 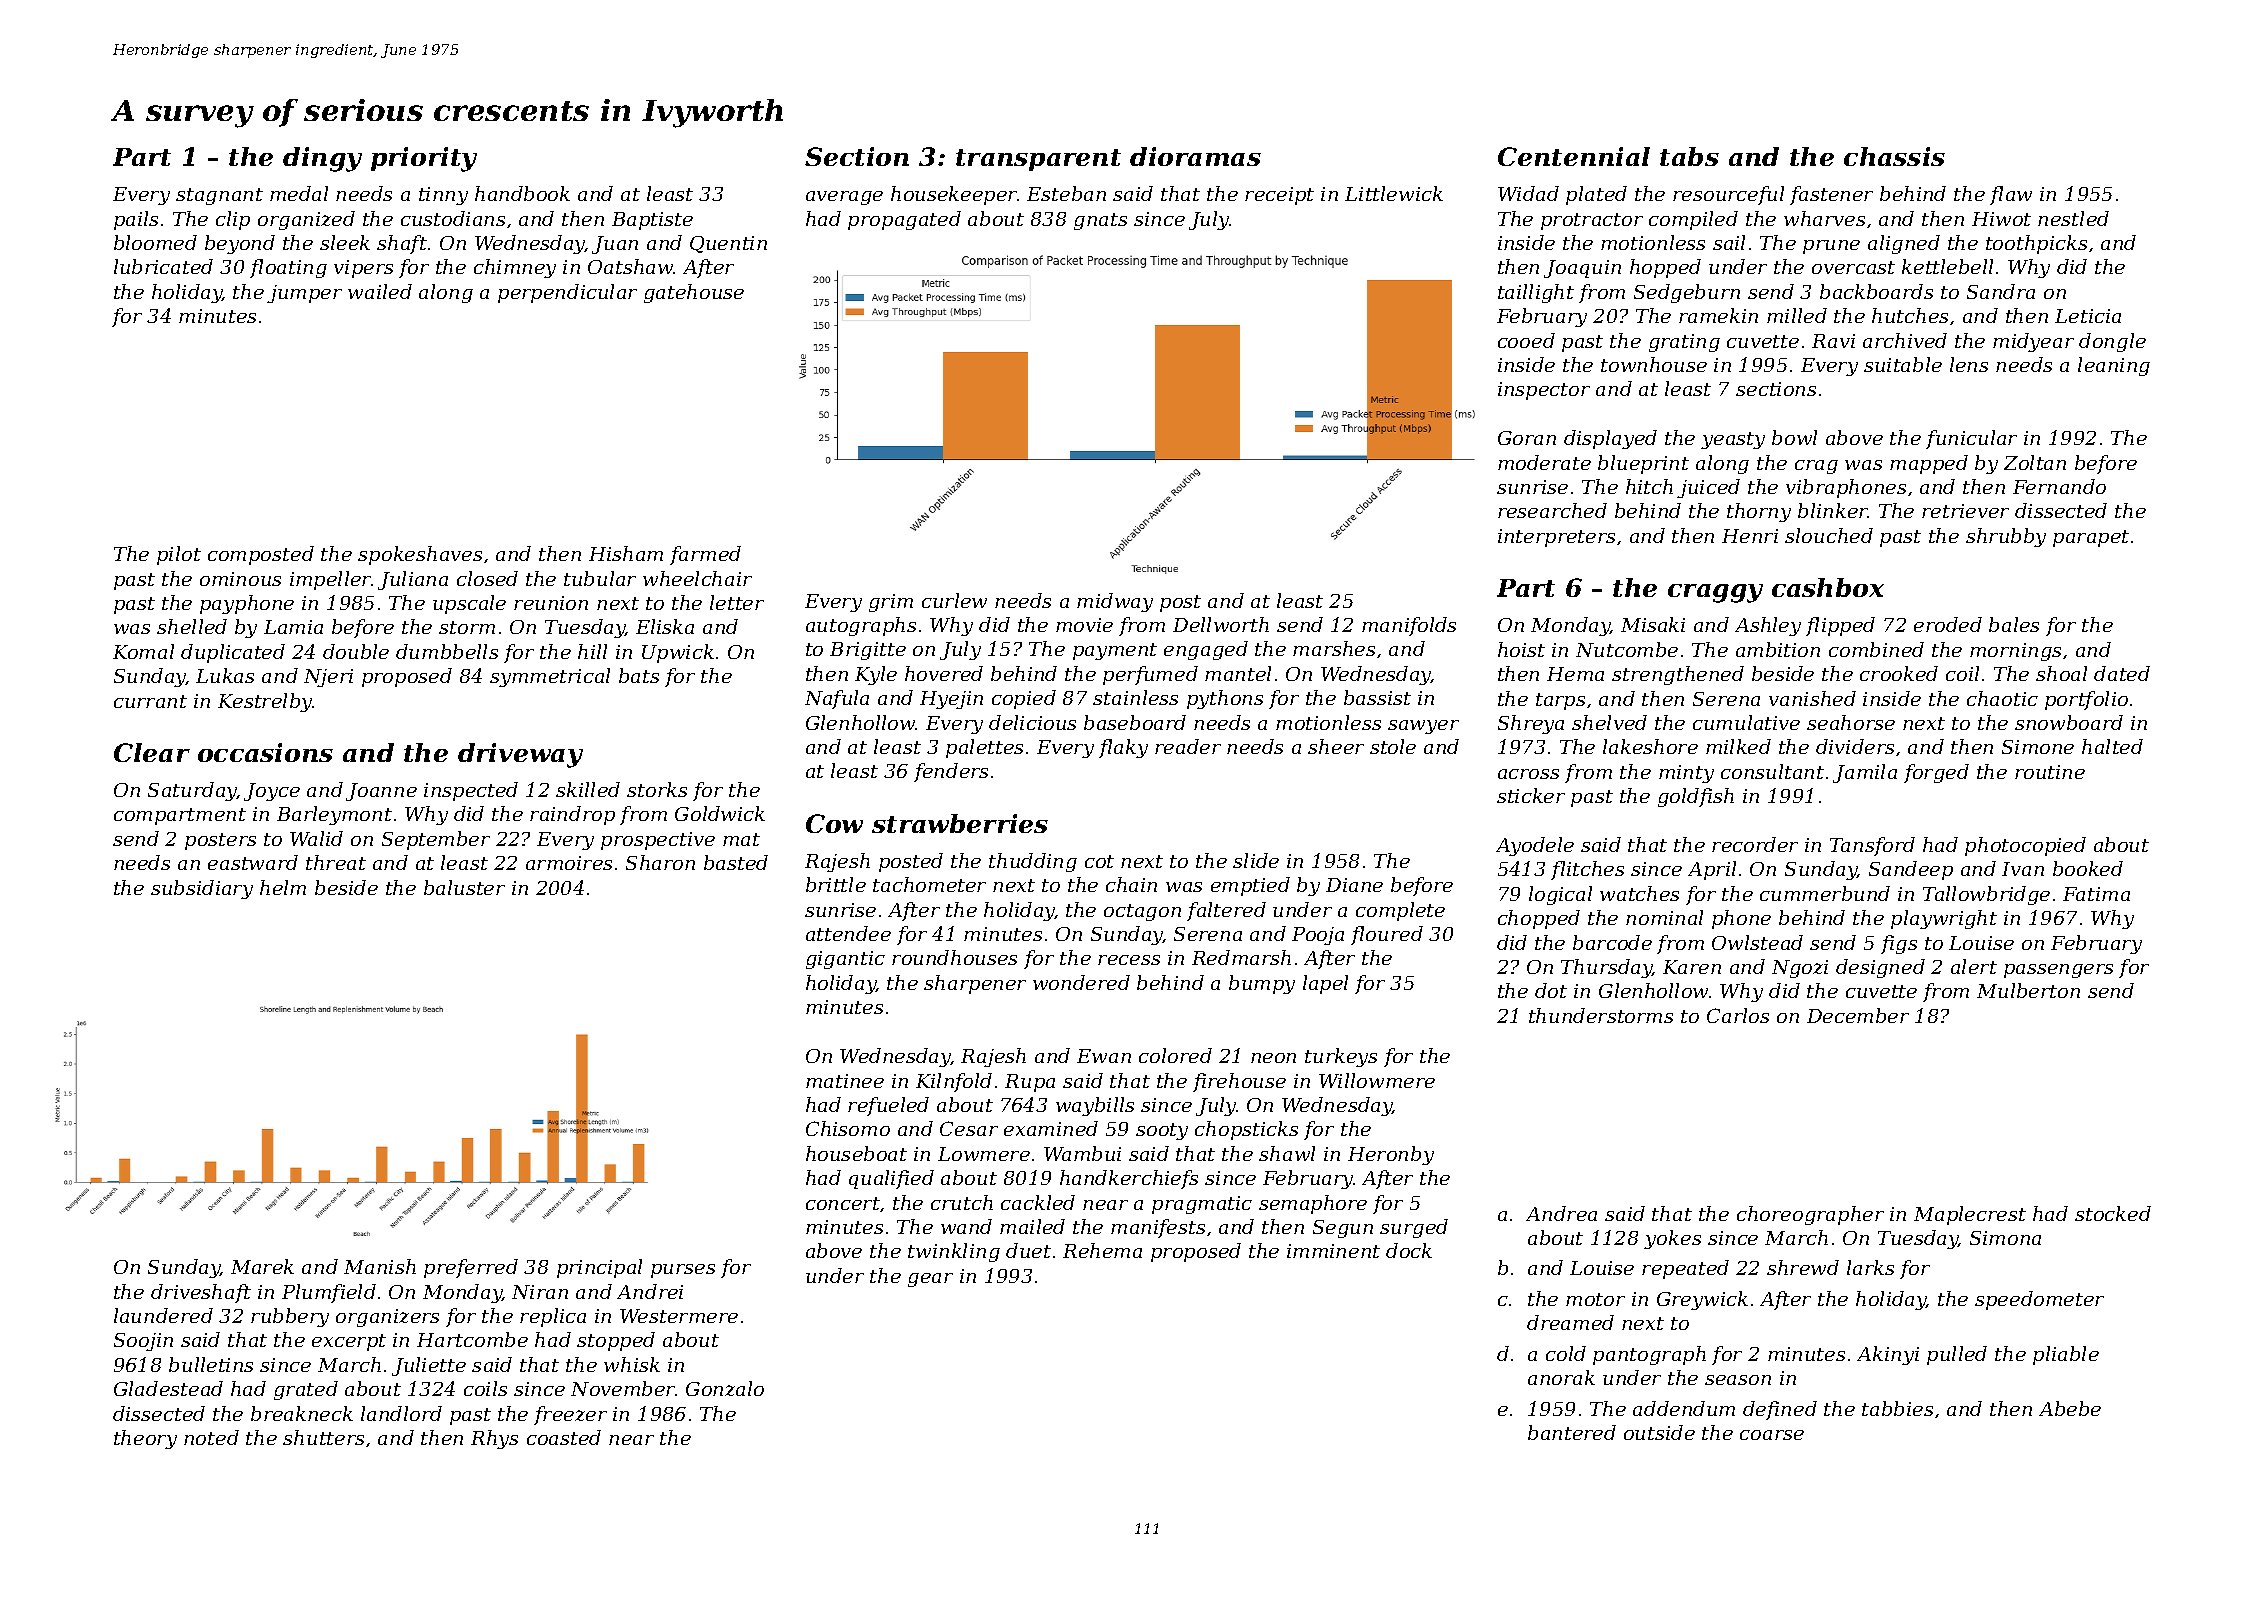 I want to click on chaotic, so click(x=2002, y=698).
